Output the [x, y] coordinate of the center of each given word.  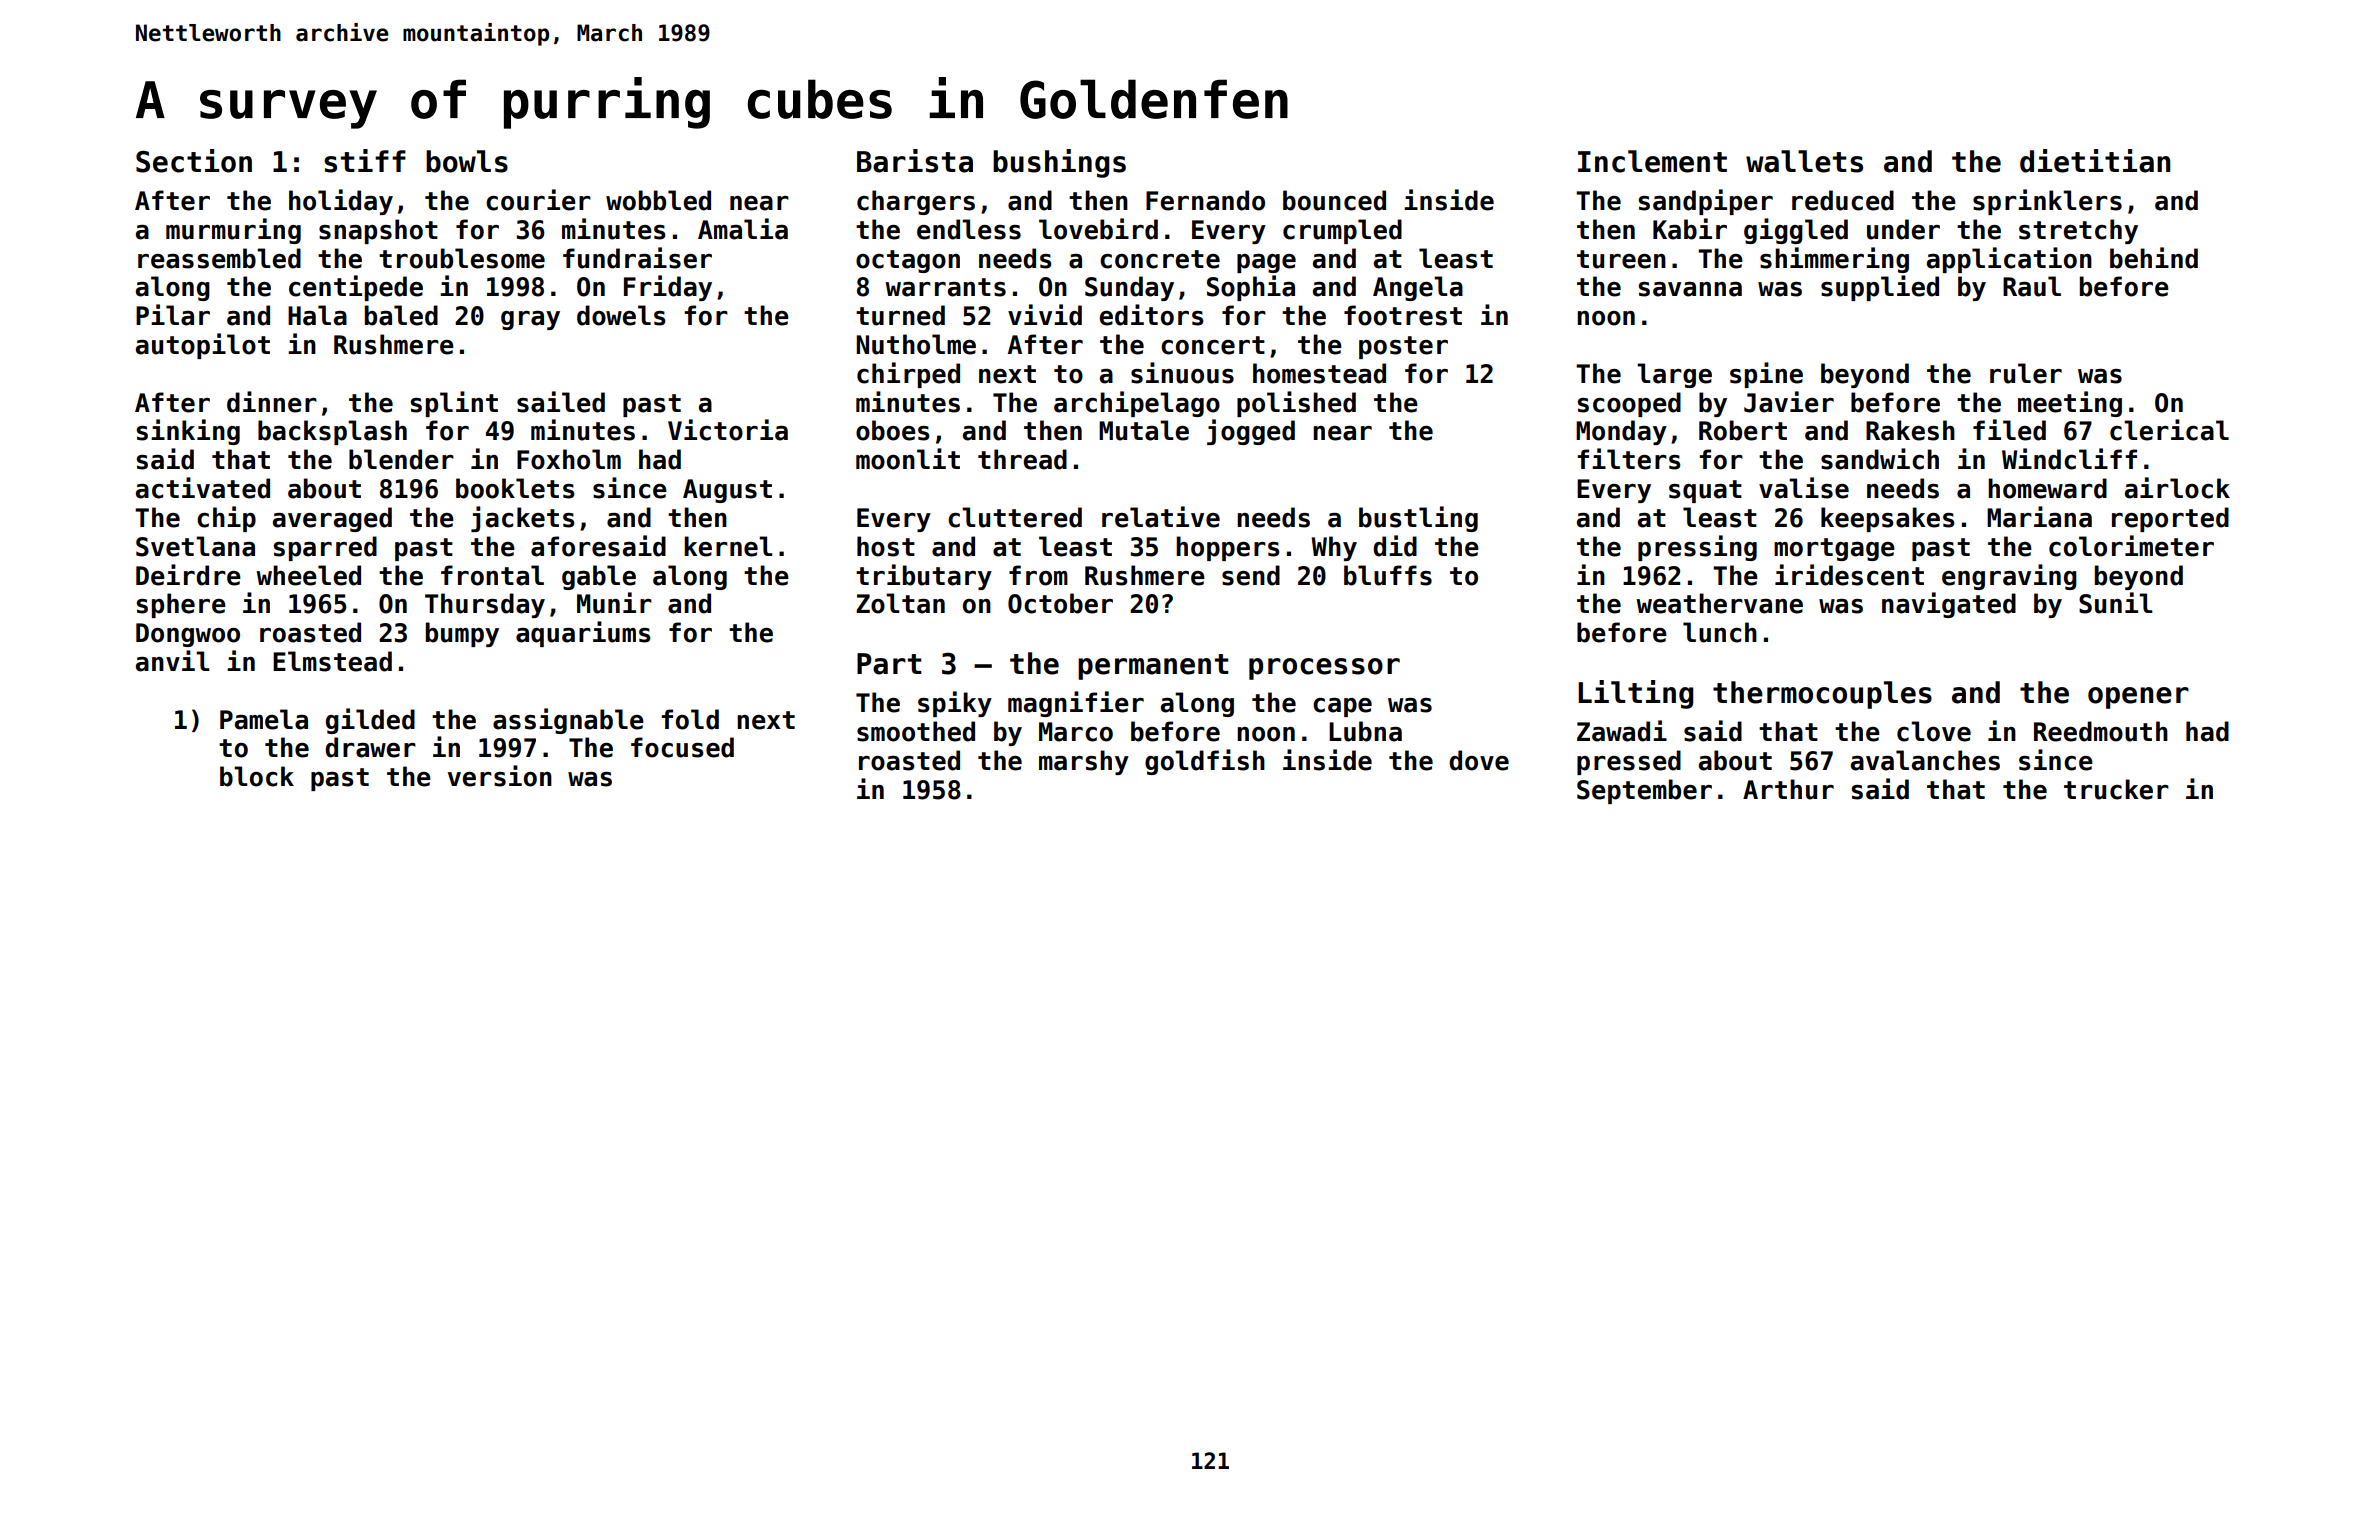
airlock [2177, 488]
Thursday [485, 605]
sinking [188, 432]
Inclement [1652, 161]
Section [194, 161]
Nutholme [916, 344]
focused [682, 747]
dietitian [2095, 161]
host [886, 546]
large [1674, 375]
